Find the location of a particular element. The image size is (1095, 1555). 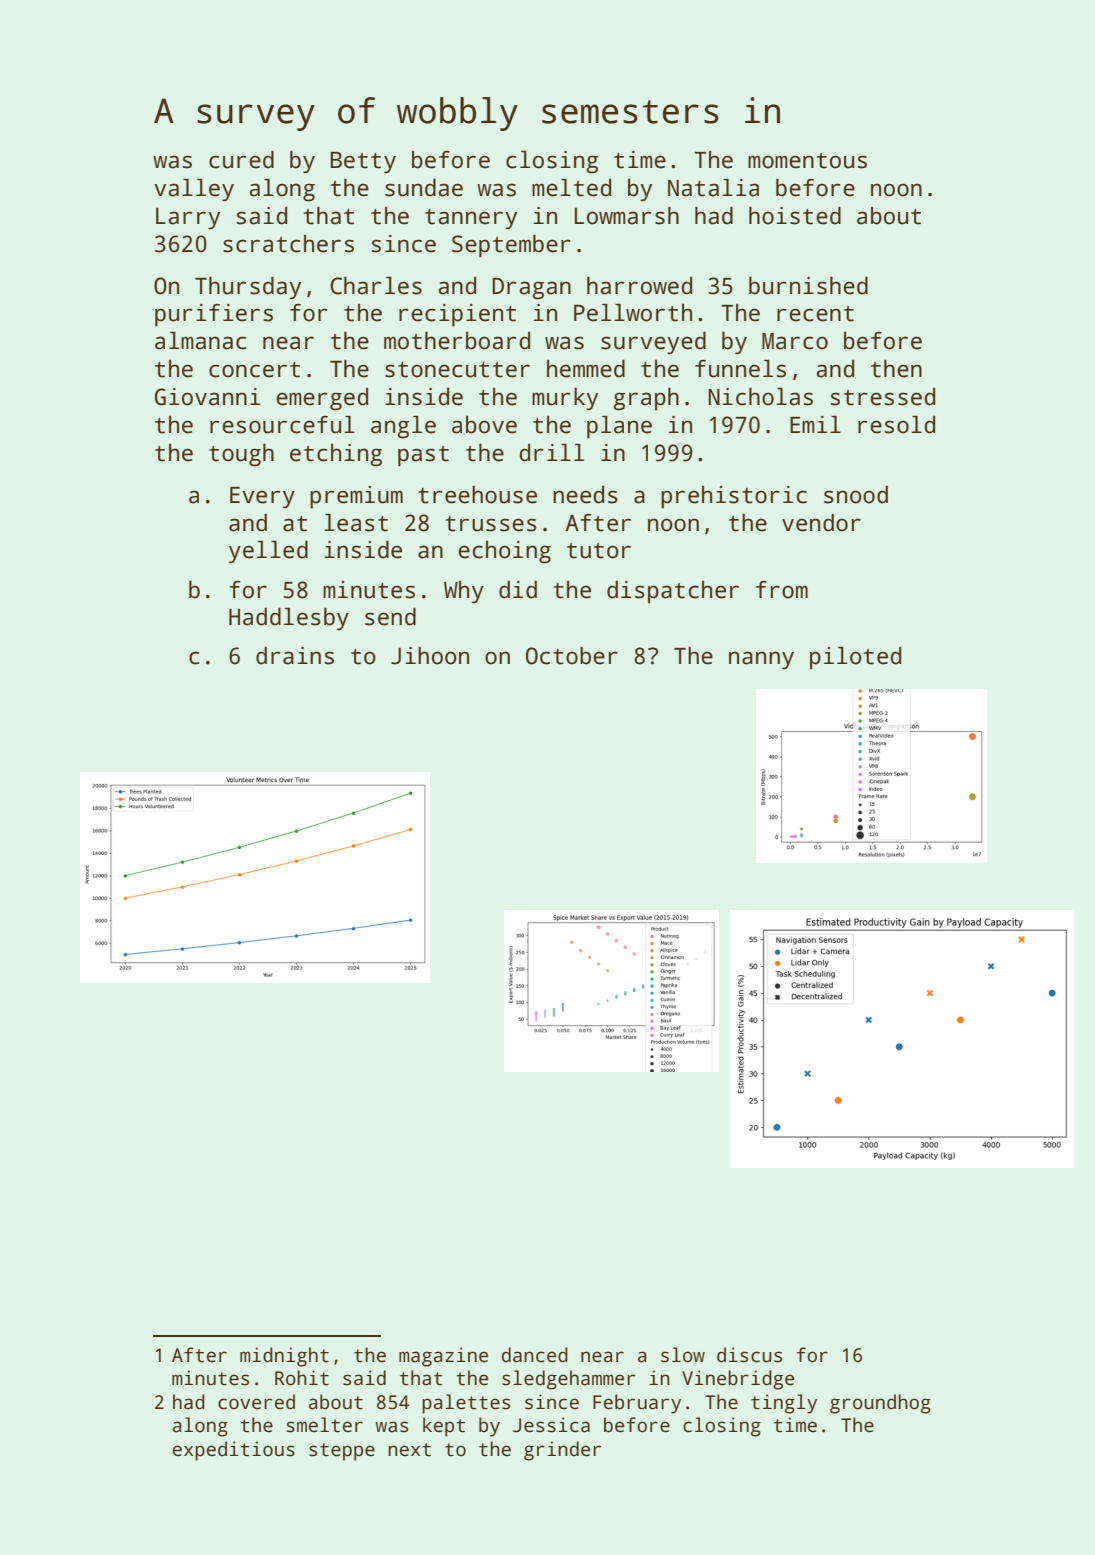

drains is located at coordinates (295, 656).
